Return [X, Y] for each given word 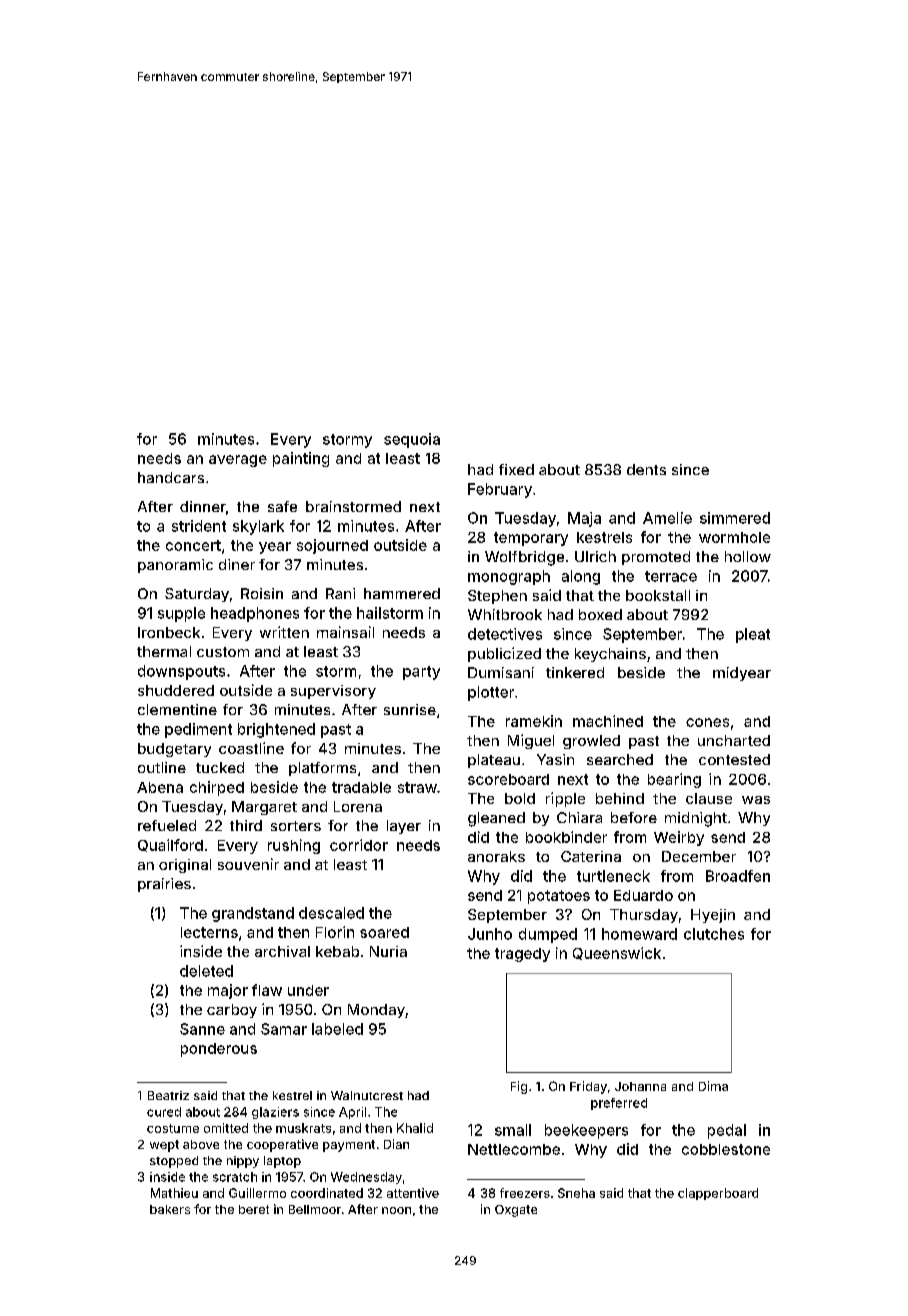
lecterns [209, 932]
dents [646, 469]
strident [199, 526]
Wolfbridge [524, 558]
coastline [251, 748]
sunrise [410, 709]
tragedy [522, 955]
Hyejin [713, 916]
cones [707, 722]
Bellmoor [315, 1209]
